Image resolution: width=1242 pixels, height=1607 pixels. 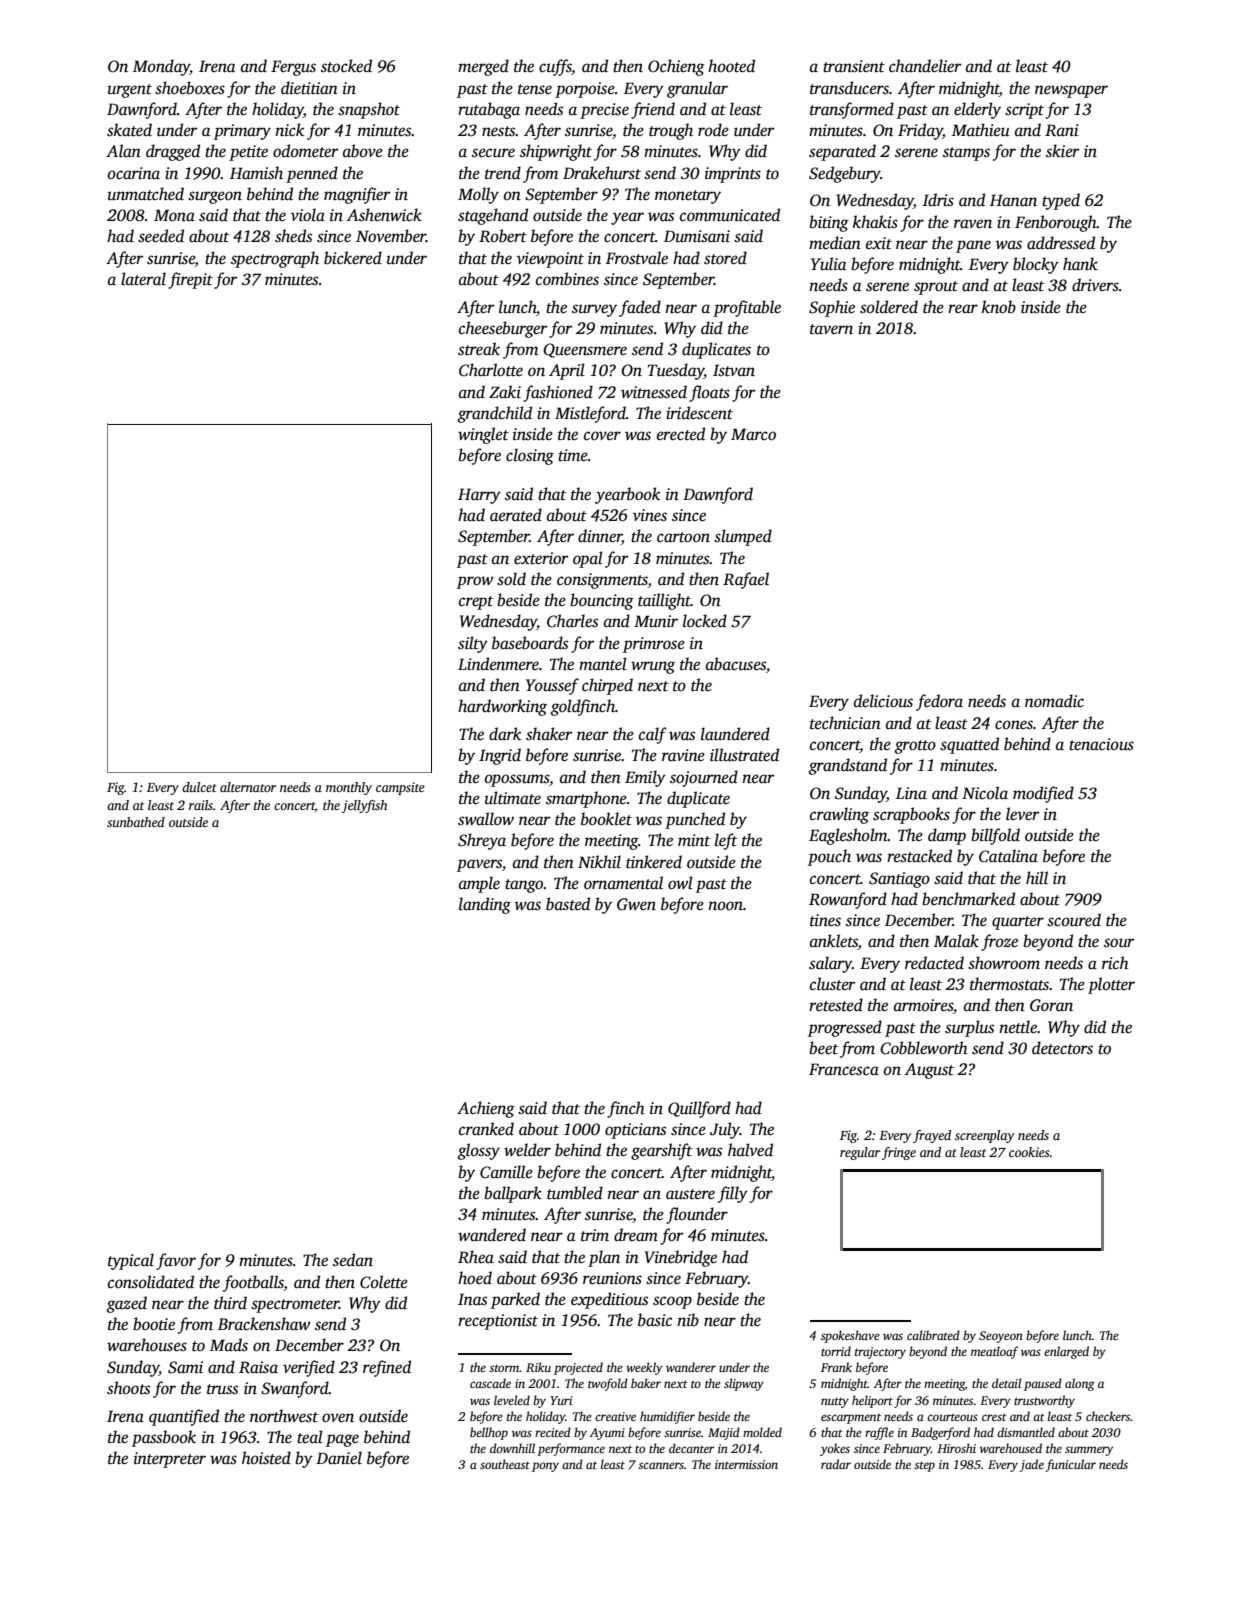 What do you see at coordinates (1080, 263) in the image?
I see `hank` at bounding box center [1080, 263].
